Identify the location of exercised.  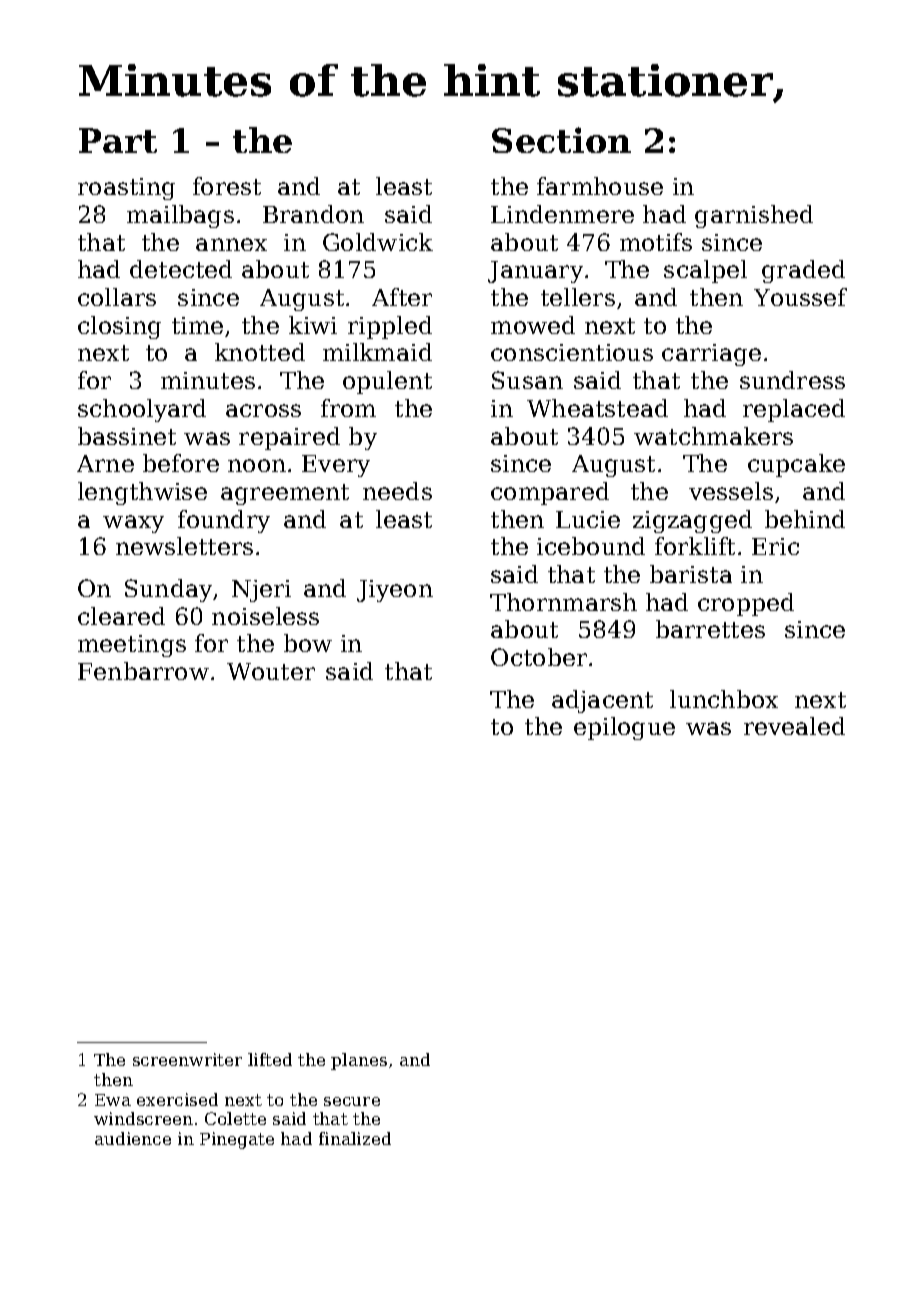
(177, 1099).
